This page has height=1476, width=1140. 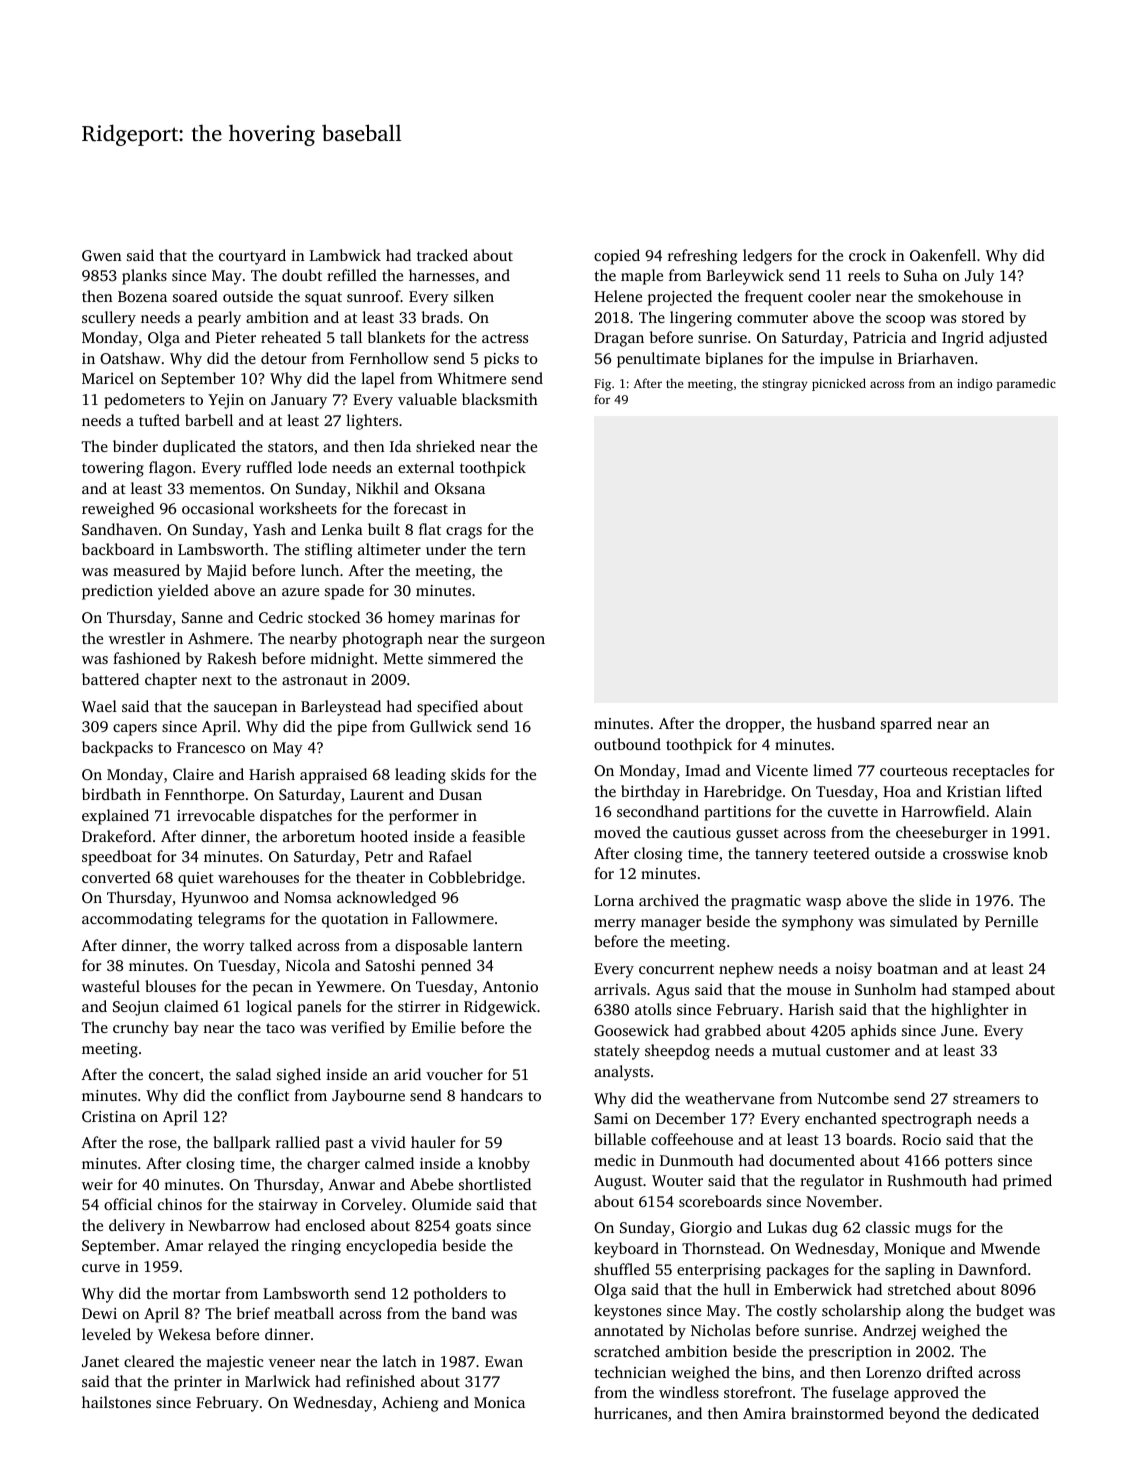 I want to click on stators, so click(x=290, y=447).
